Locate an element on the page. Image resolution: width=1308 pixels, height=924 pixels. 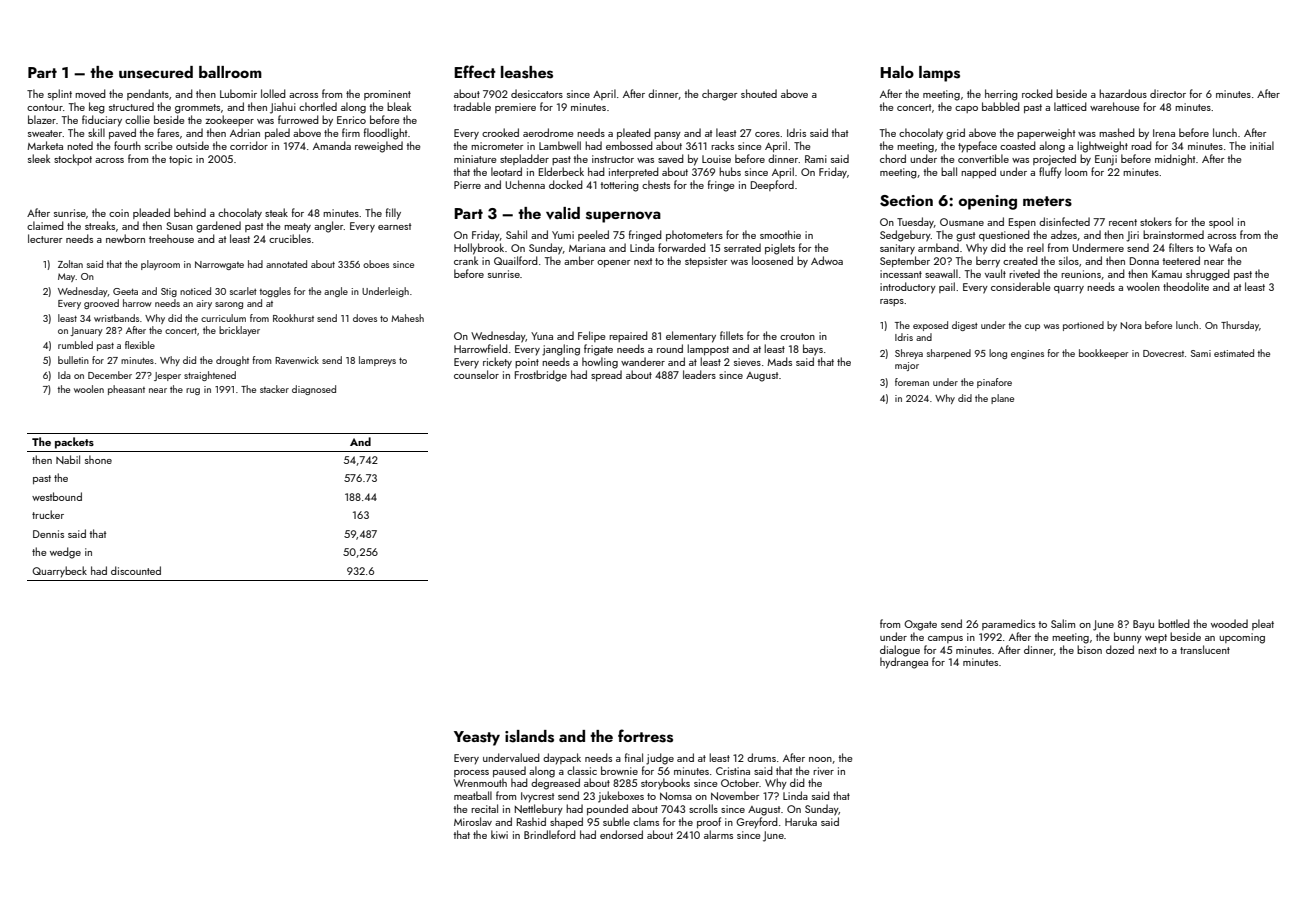
leashes is located at coordinates (527, 72).
